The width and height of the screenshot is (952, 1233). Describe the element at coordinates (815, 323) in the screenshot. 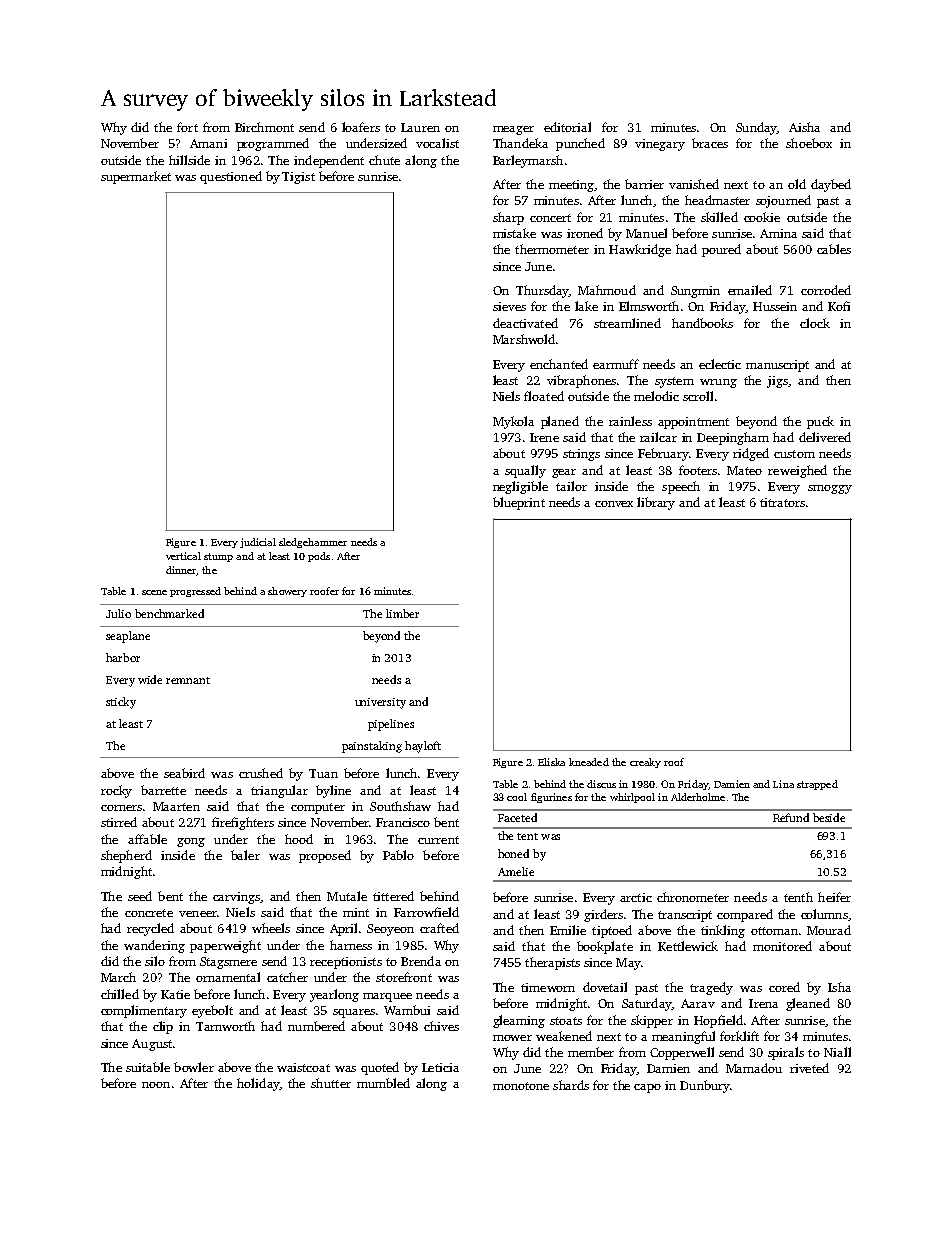

I see `clock` at that location.
